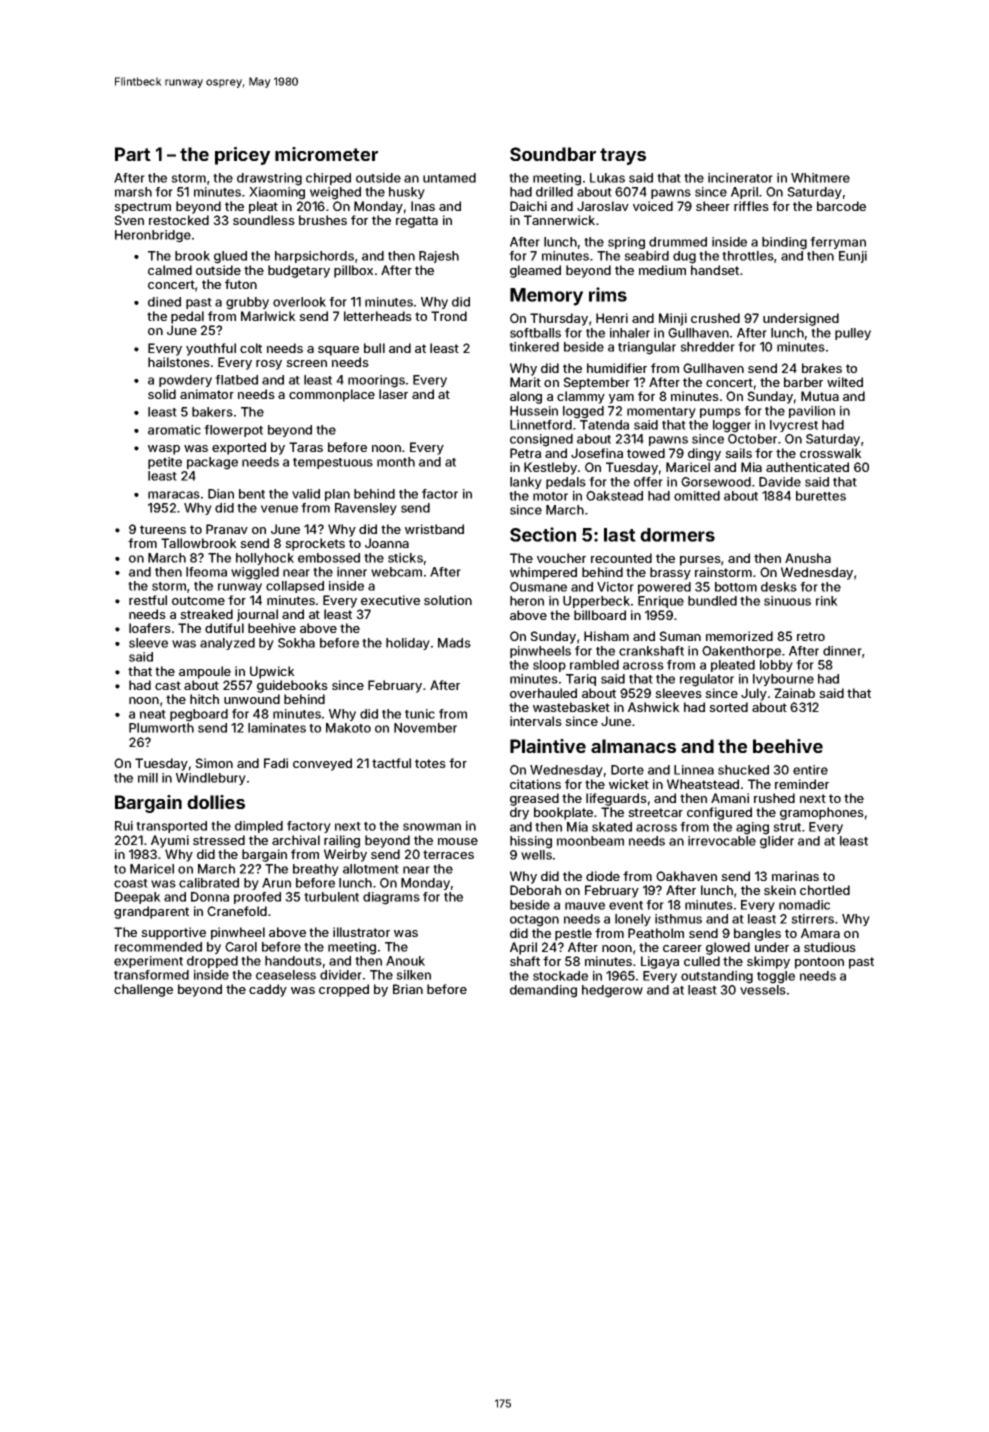 The image size is (989, 1432). Describe the element at coordinates (143, 990) in the screenshot. I see `challenge` at that location.
